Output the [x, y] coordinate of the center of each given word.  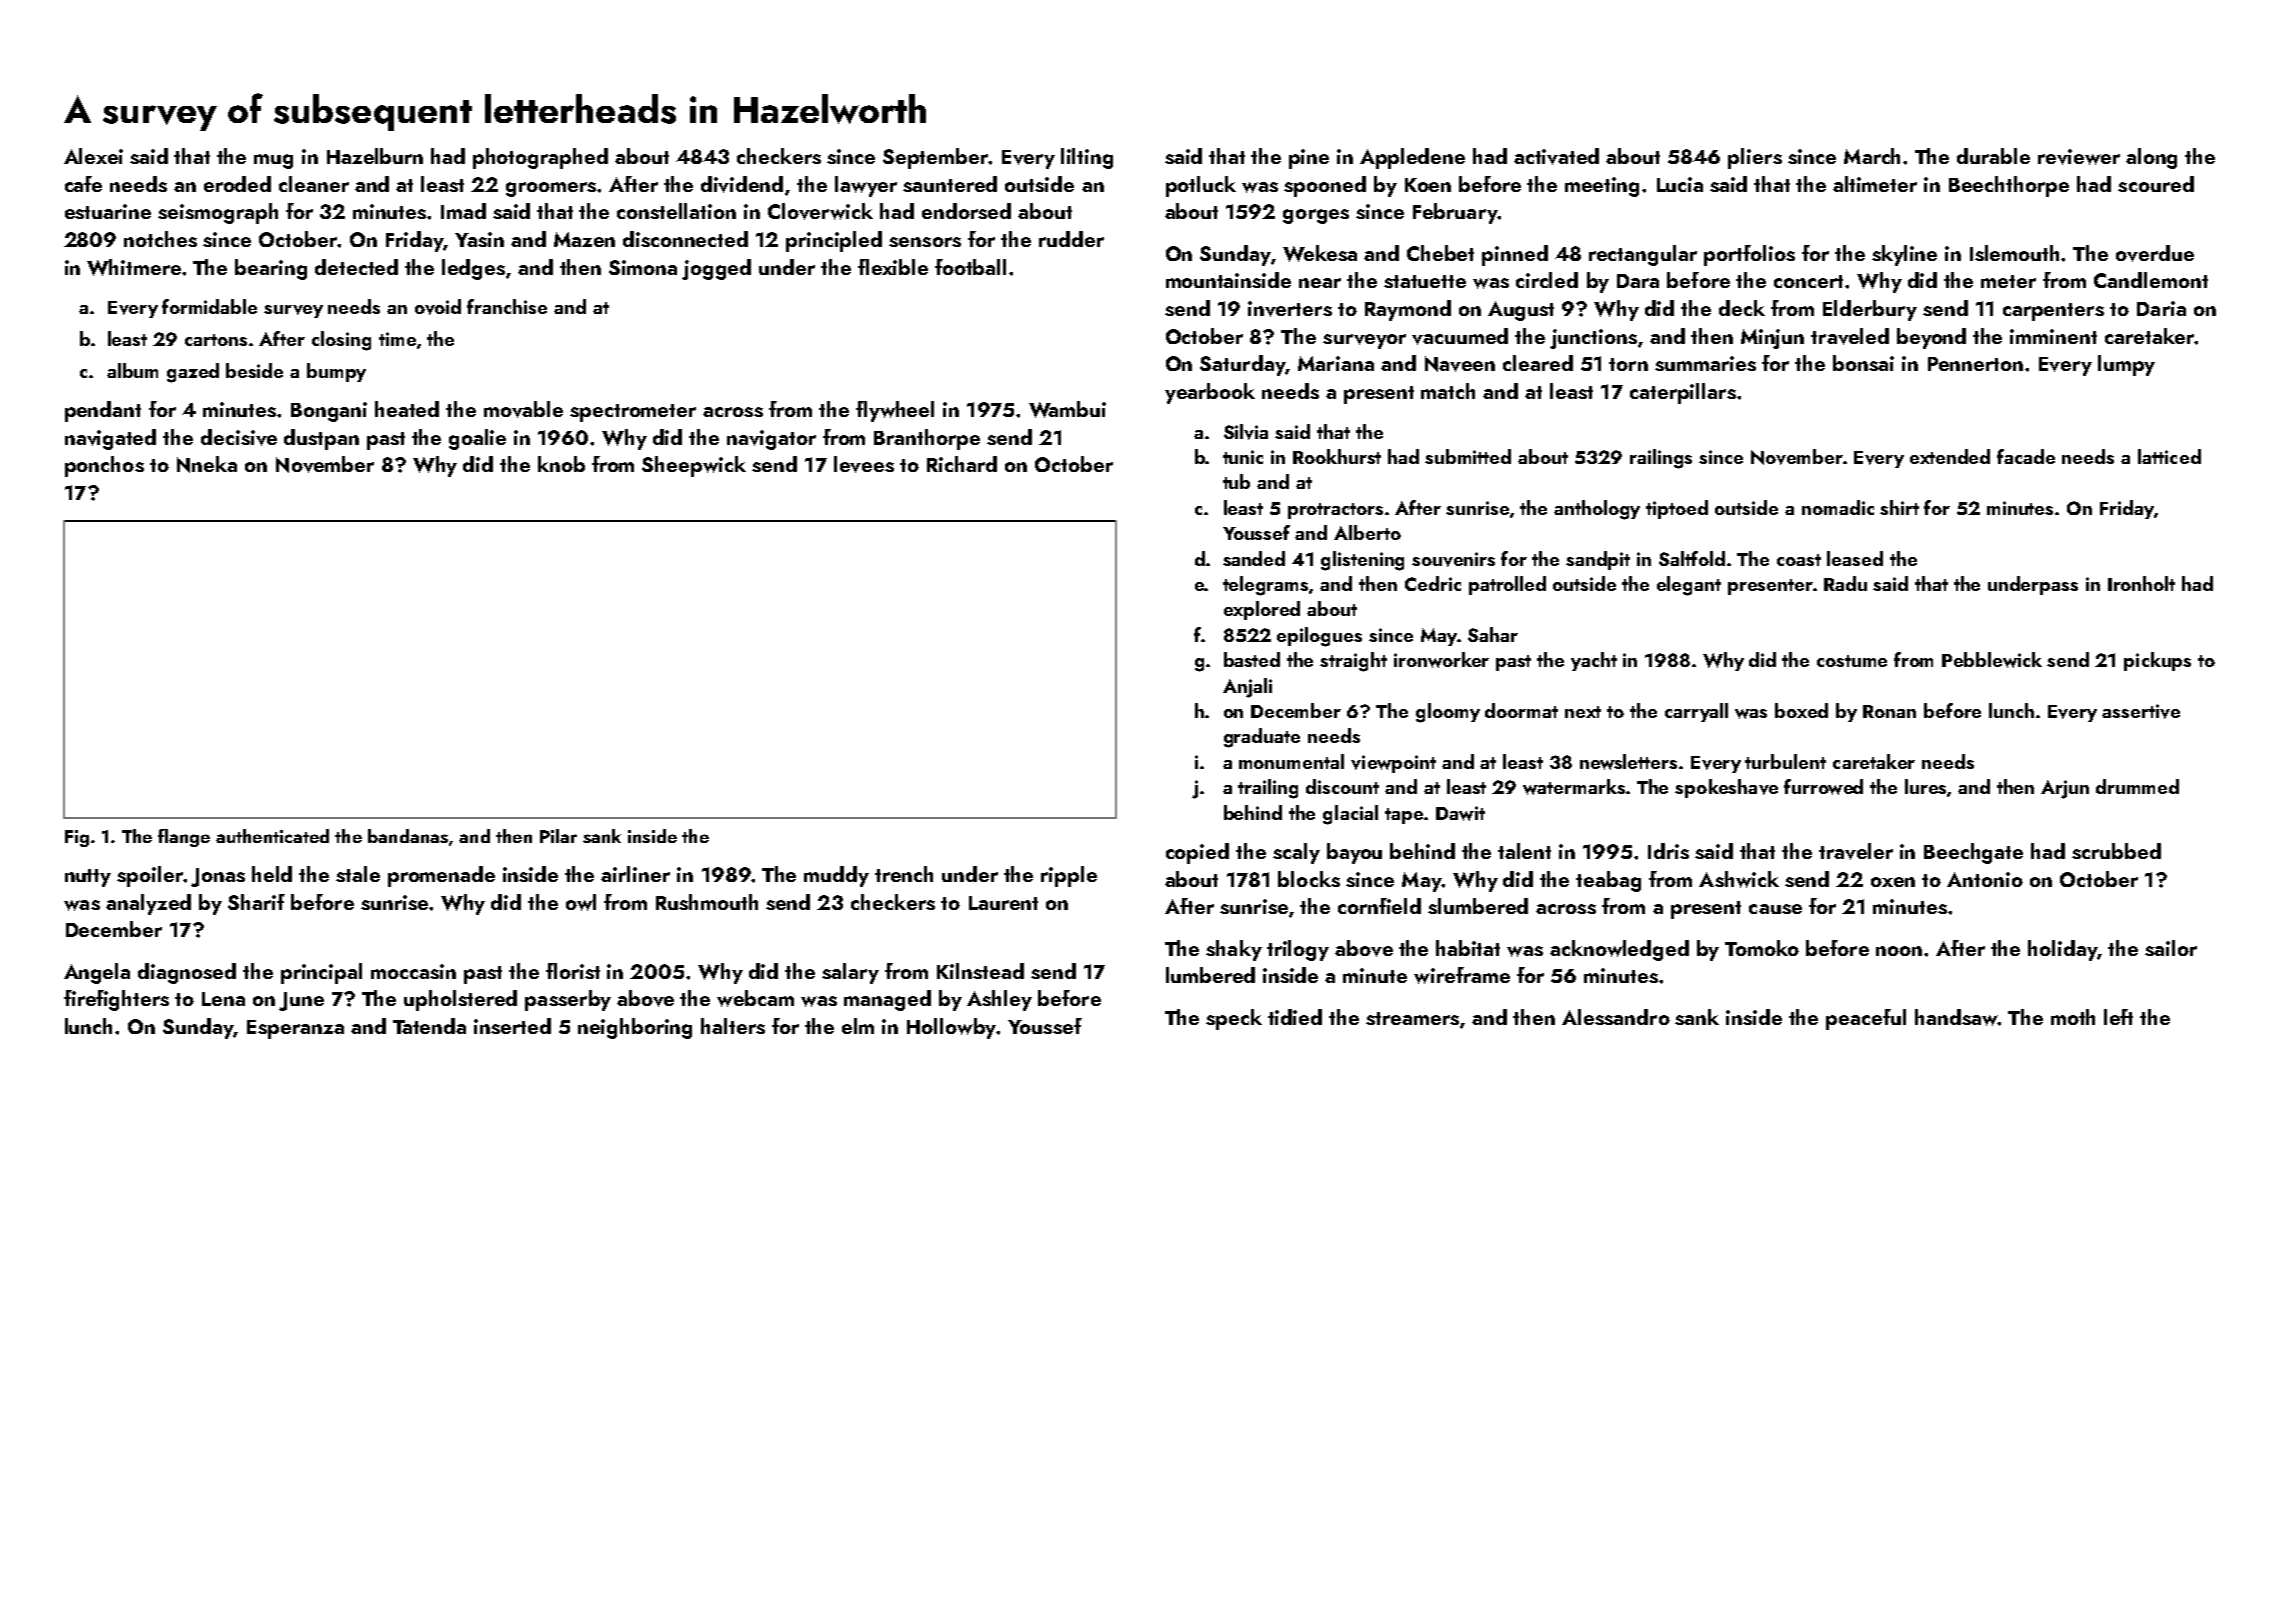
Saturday [1242, 365]
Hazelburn [375, 156]
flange [184, 838]
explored [1262, 610]
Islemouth [2014, 253]
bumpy [336, 372]
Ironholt [2141, 583]
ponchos [104, 466]
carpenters [2053, 312]
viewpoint [1393, 764]
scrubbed [2116, 851]
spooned [1325, 186]
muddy [836, 876]
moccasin [413, 971]
